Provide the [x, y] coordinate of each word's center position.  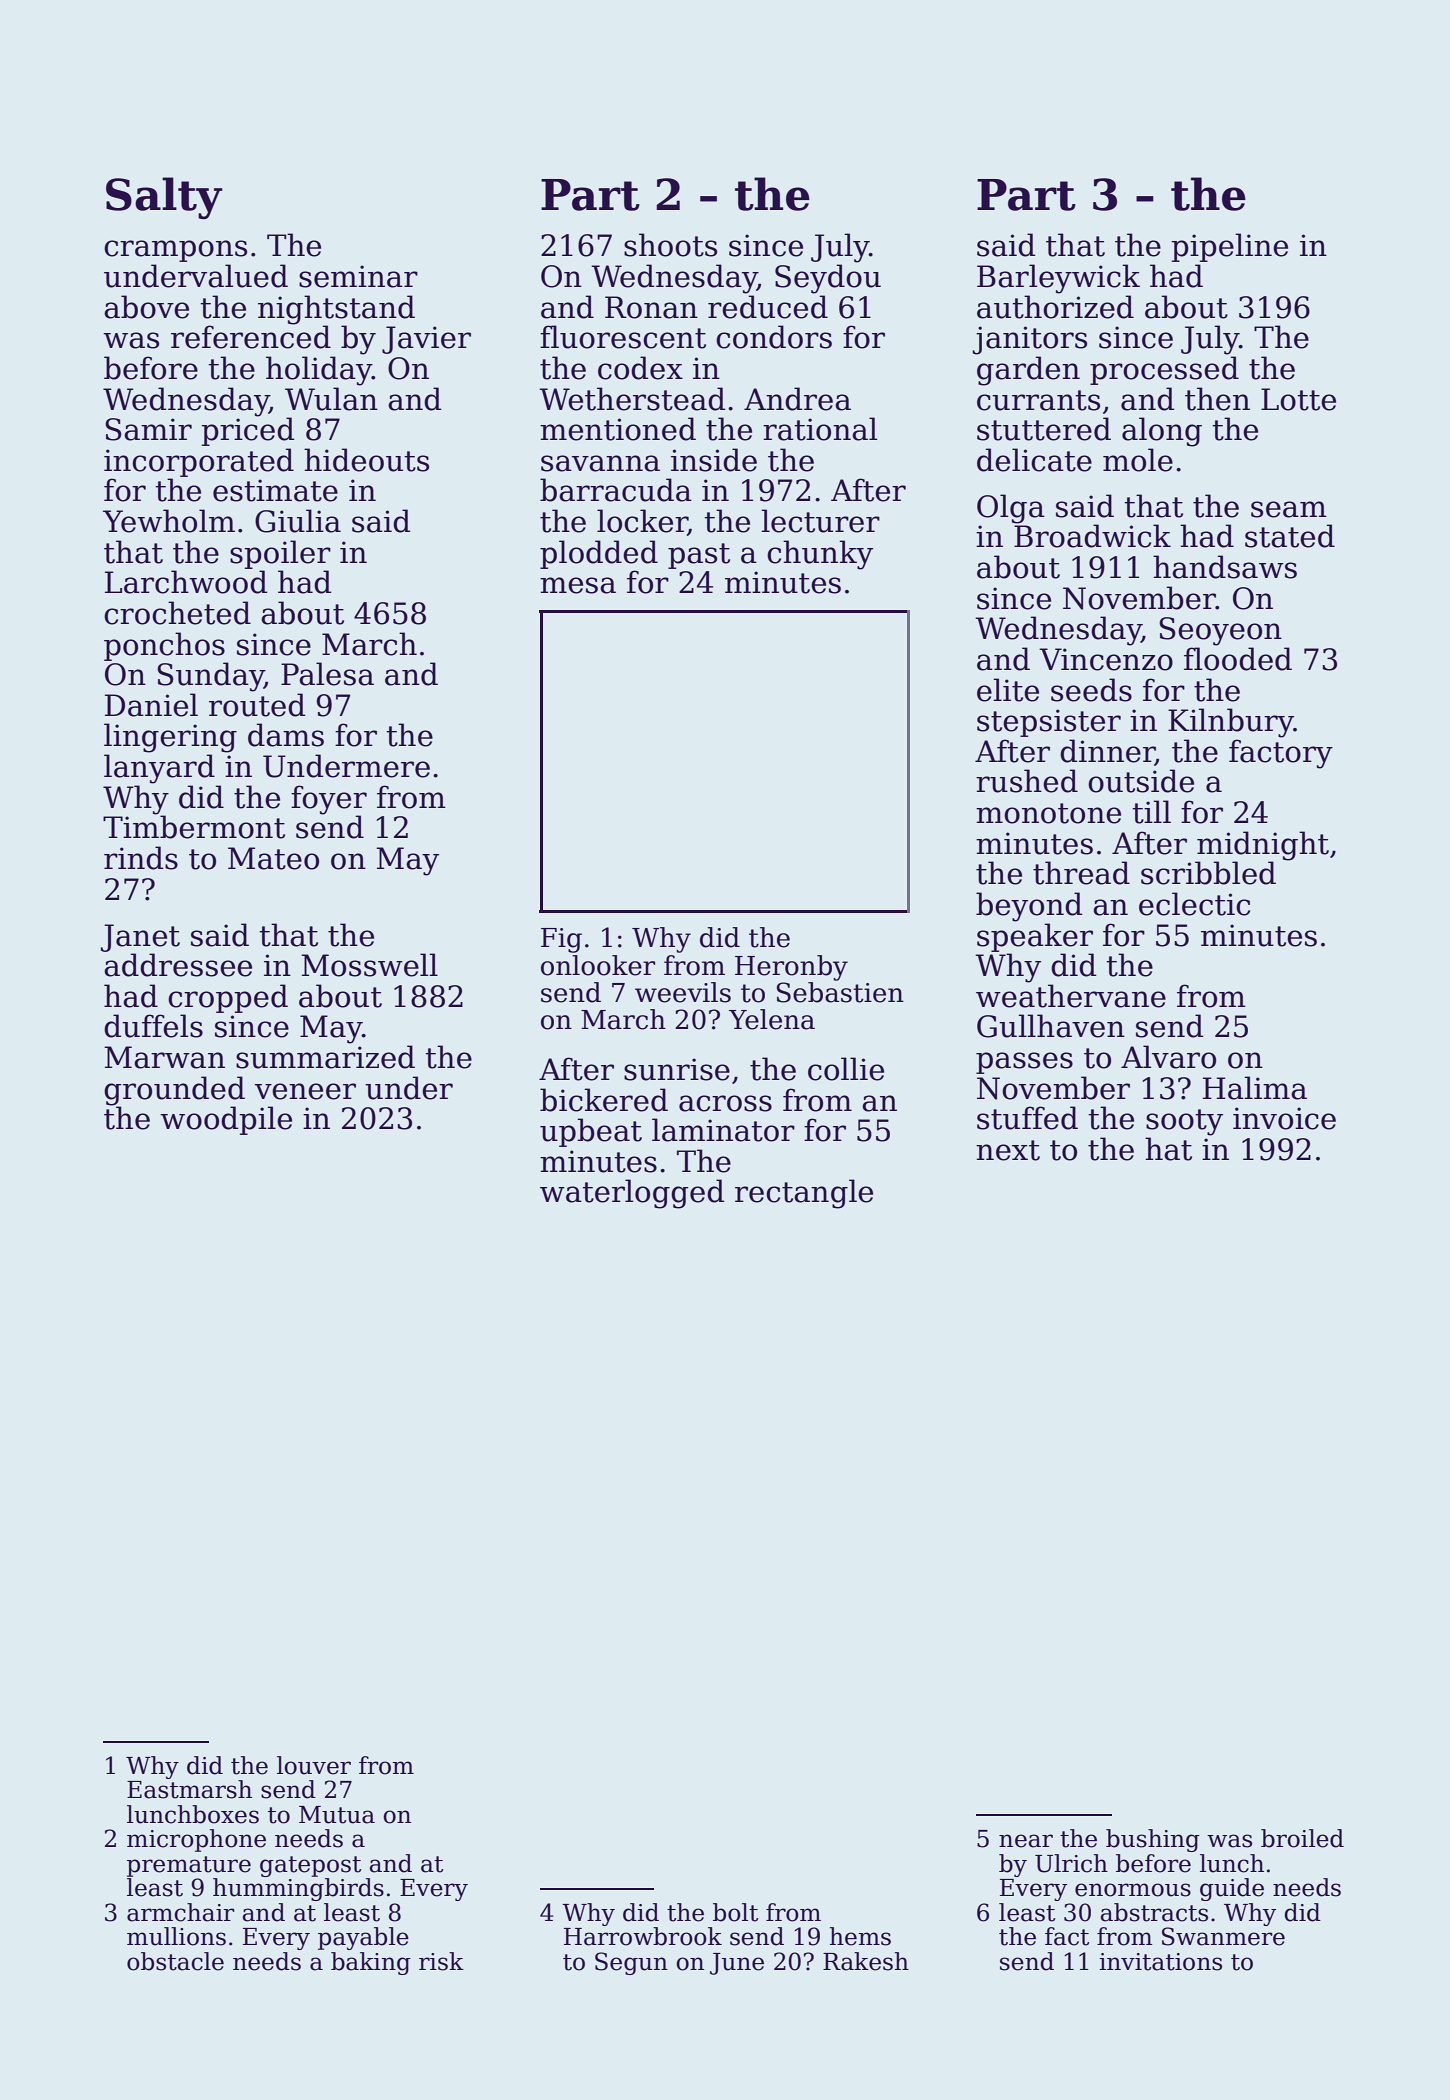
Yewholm [169, 521]
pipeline [1229, 247]
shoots [670, 245]
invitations [1160, 1962]
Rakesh [866, 1961]
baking [371, 1963]
